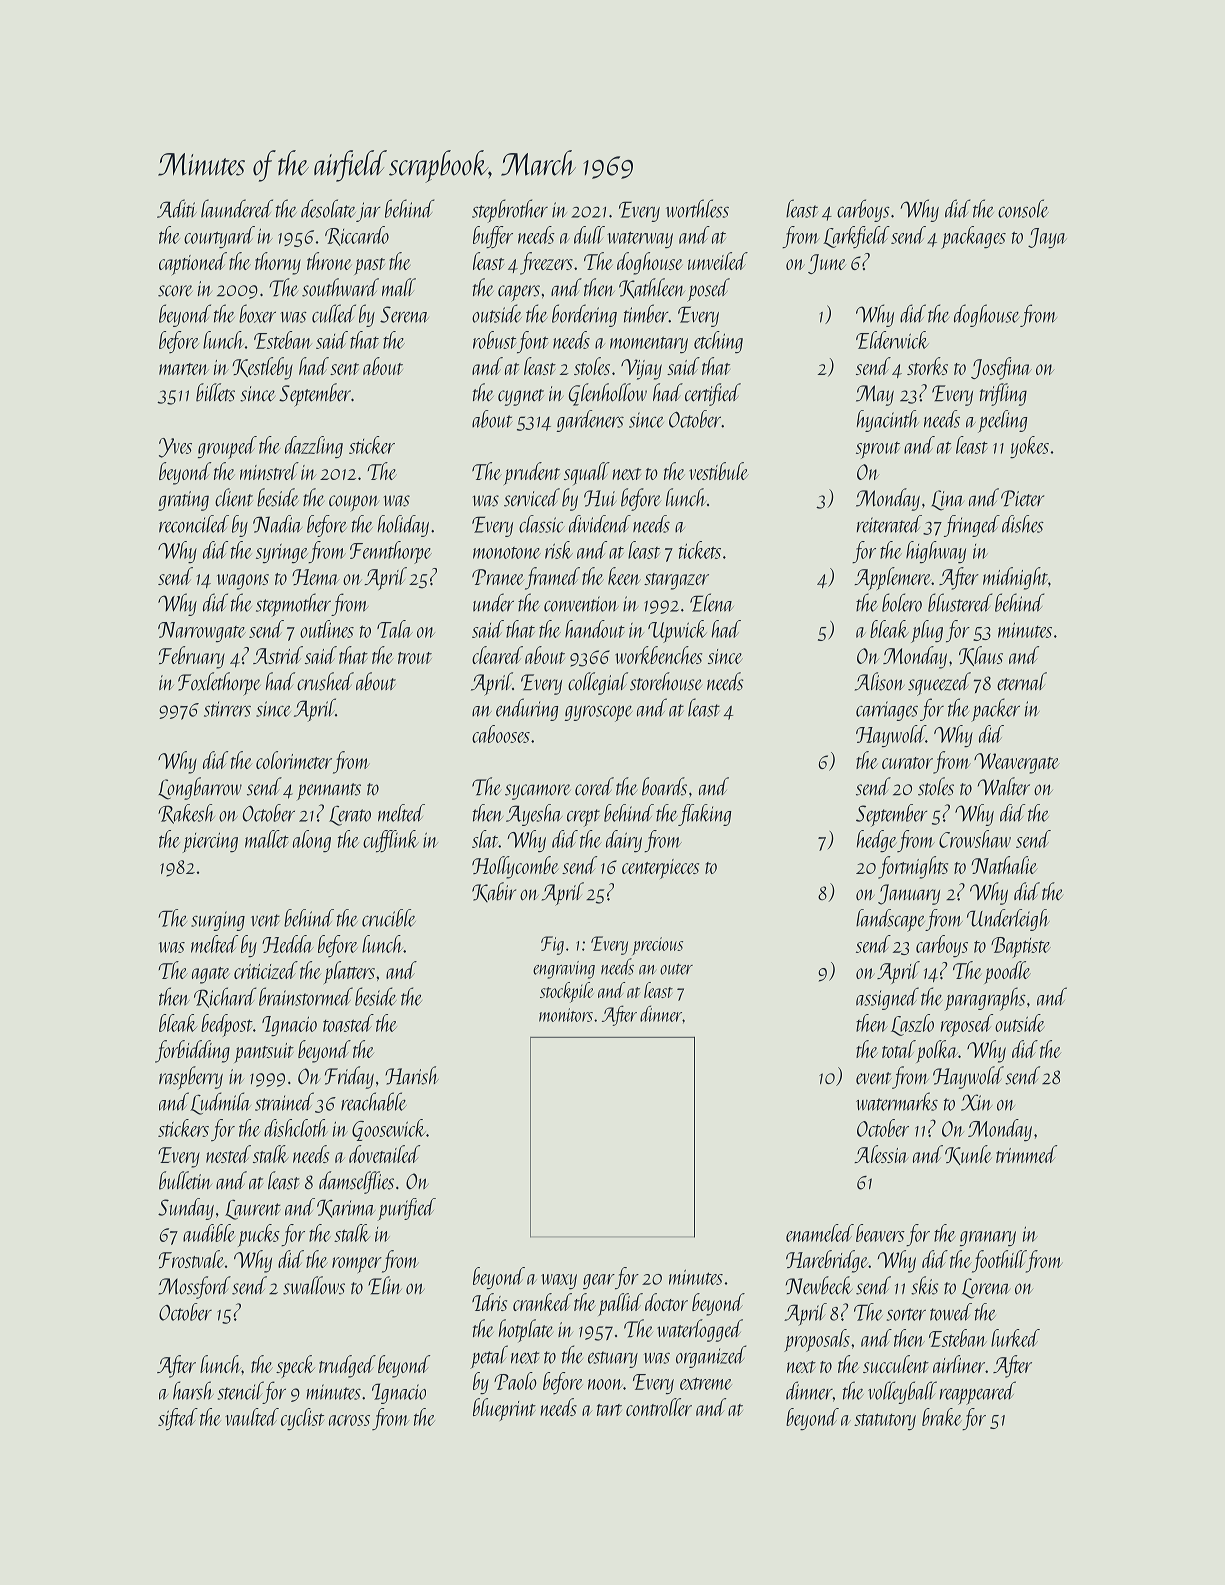 The width and height of the document is (1225, 1585). I want to click on Jaya, so click(1047, 238).
